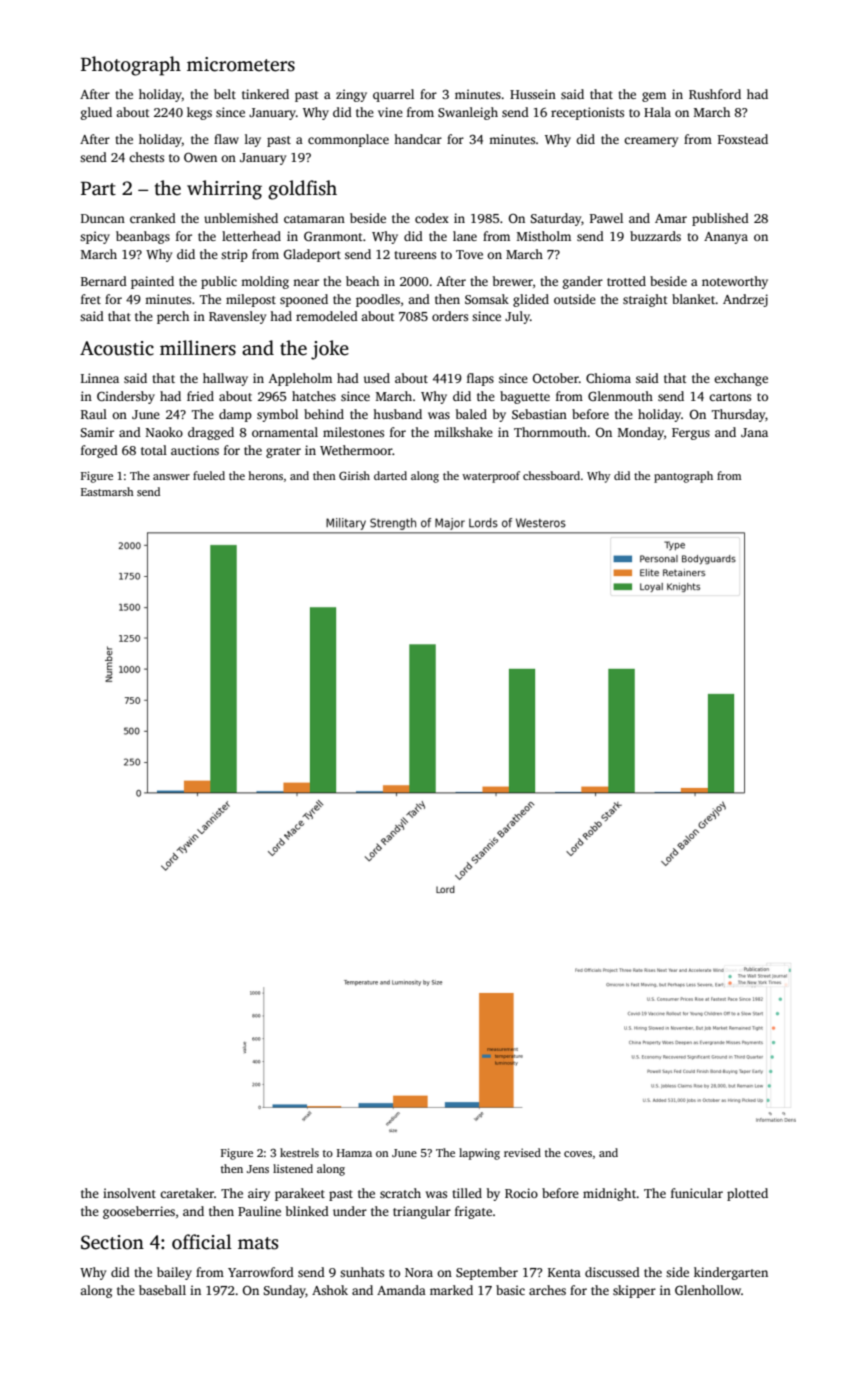 The image size is (849, 1400). I want to click on lapwing, so click(479, 1154).
